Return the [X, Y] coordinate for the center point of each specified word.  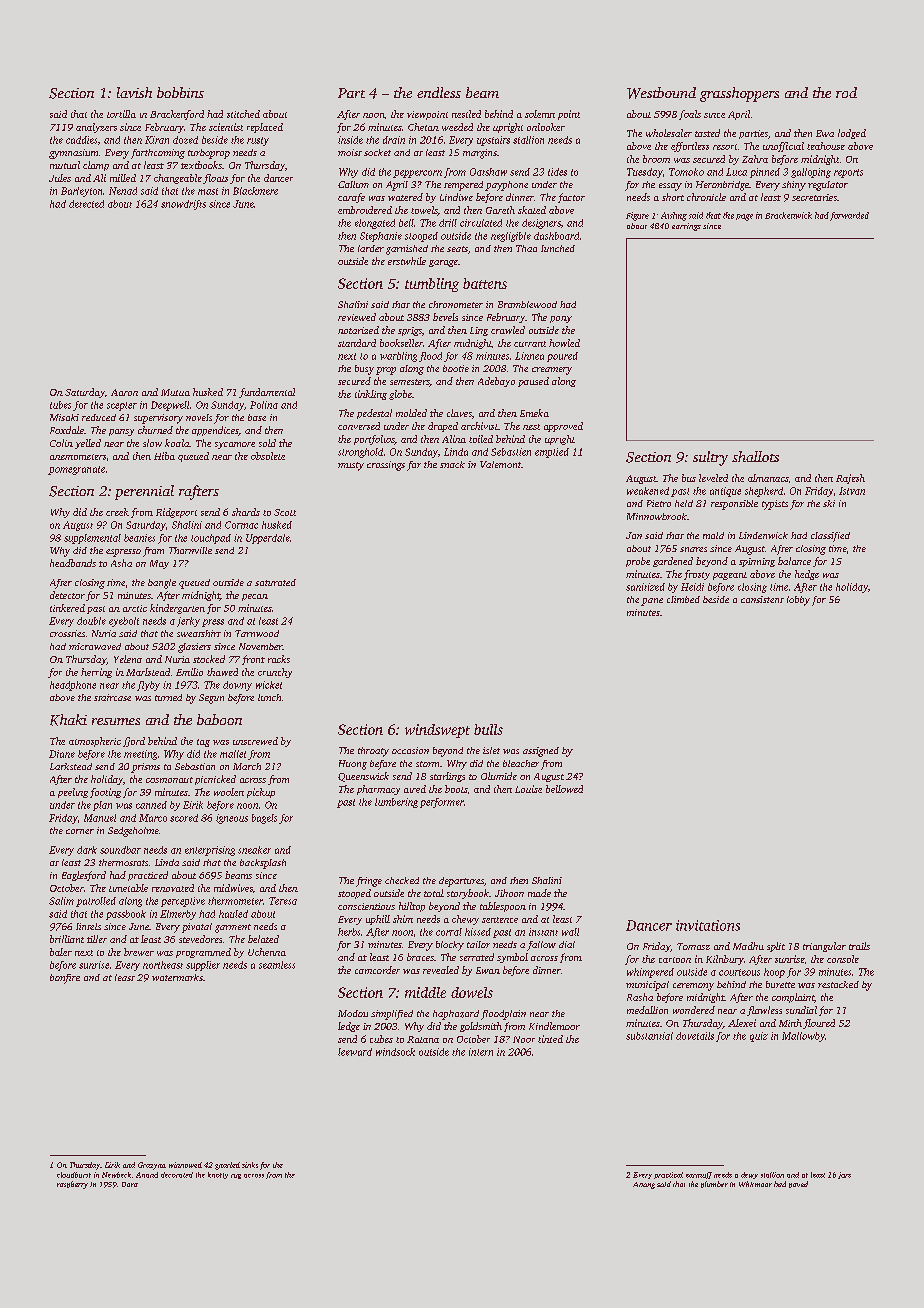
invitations [708, 925]
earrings [686, 227]
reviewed [357, 317]
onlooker [546, 127]
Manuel [100, 818]
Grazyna [152, 1166]
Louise [528, 789]
